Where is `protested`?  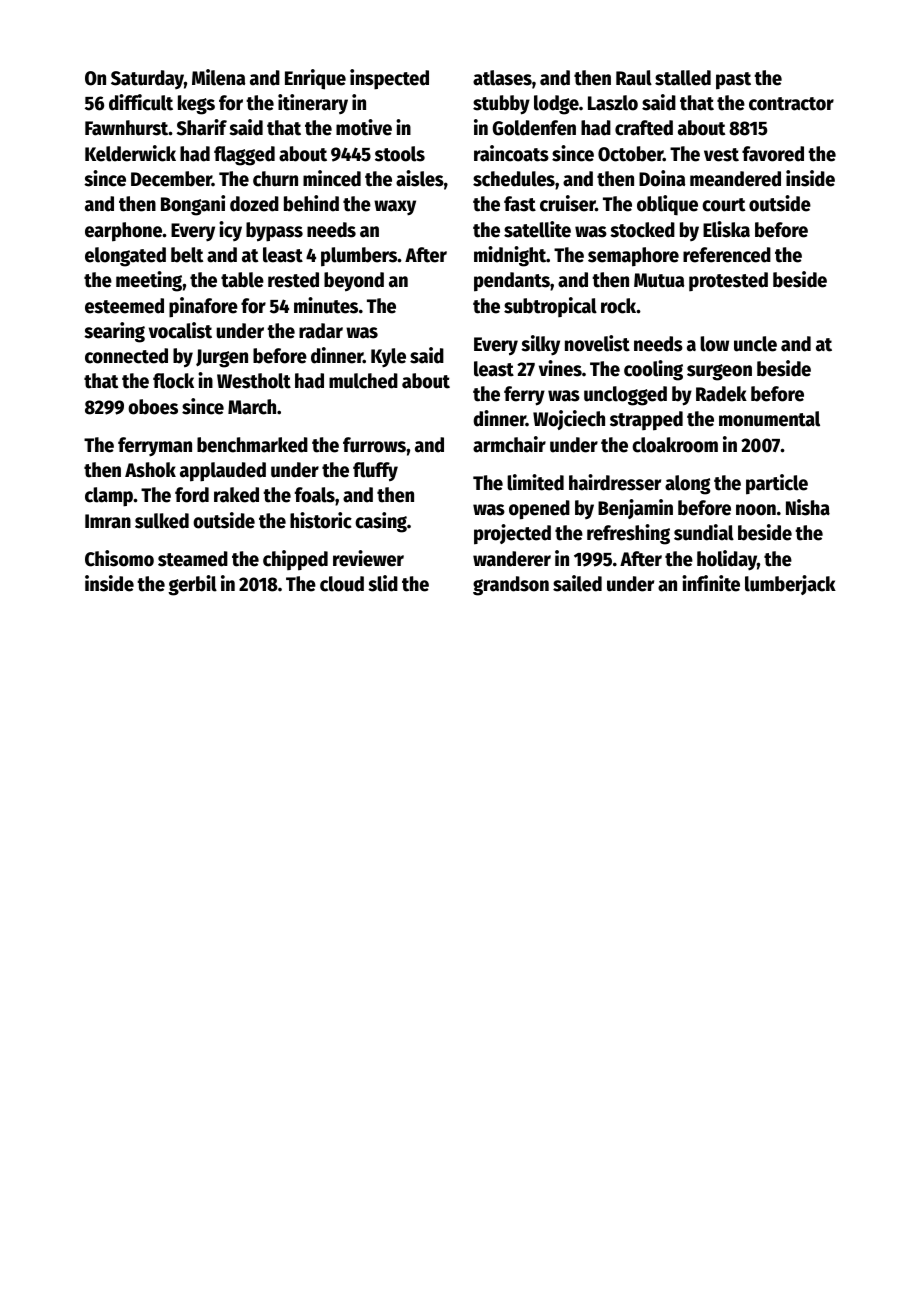 protested is located at coordinates (728, 281).
